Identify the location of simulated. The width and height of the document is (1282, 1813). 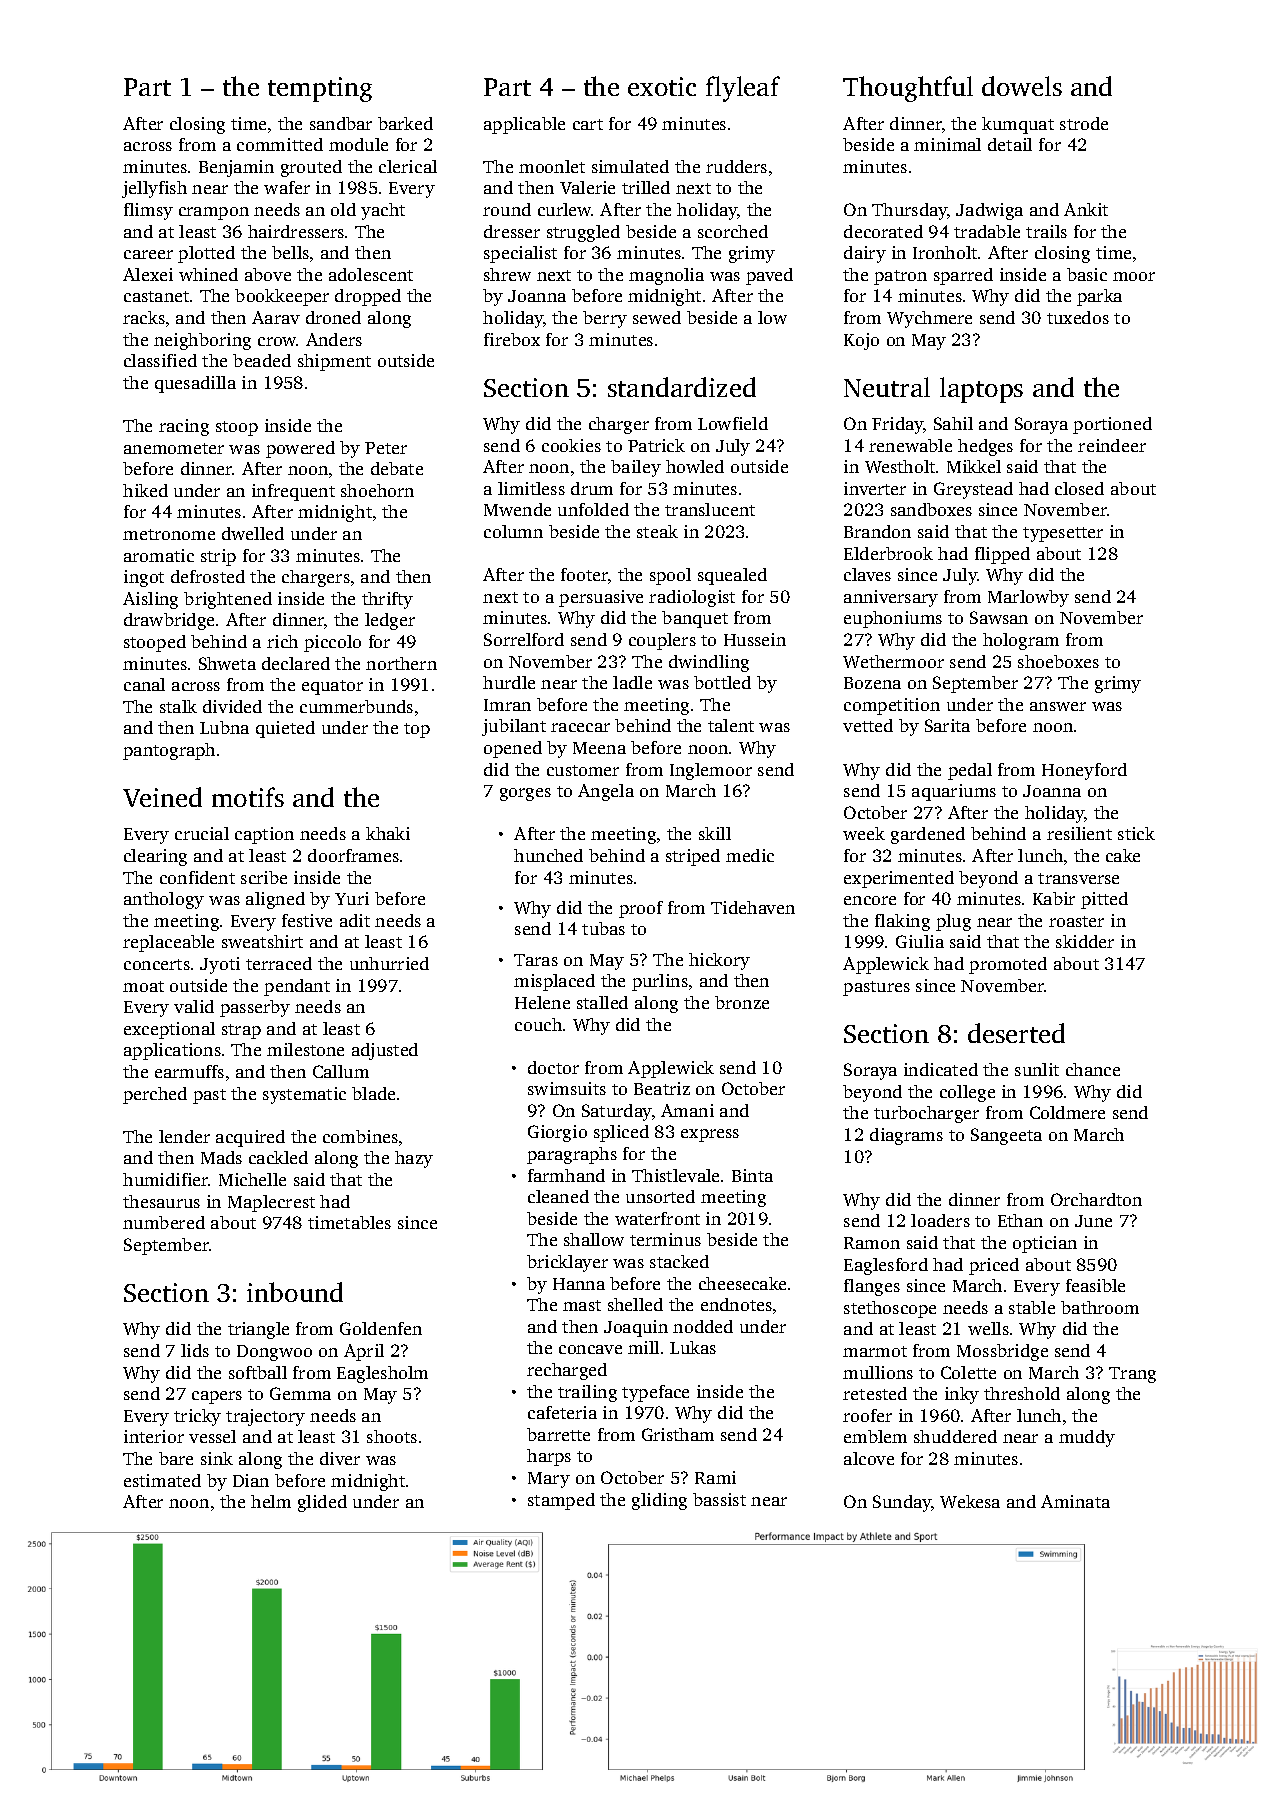
(630, 166).
